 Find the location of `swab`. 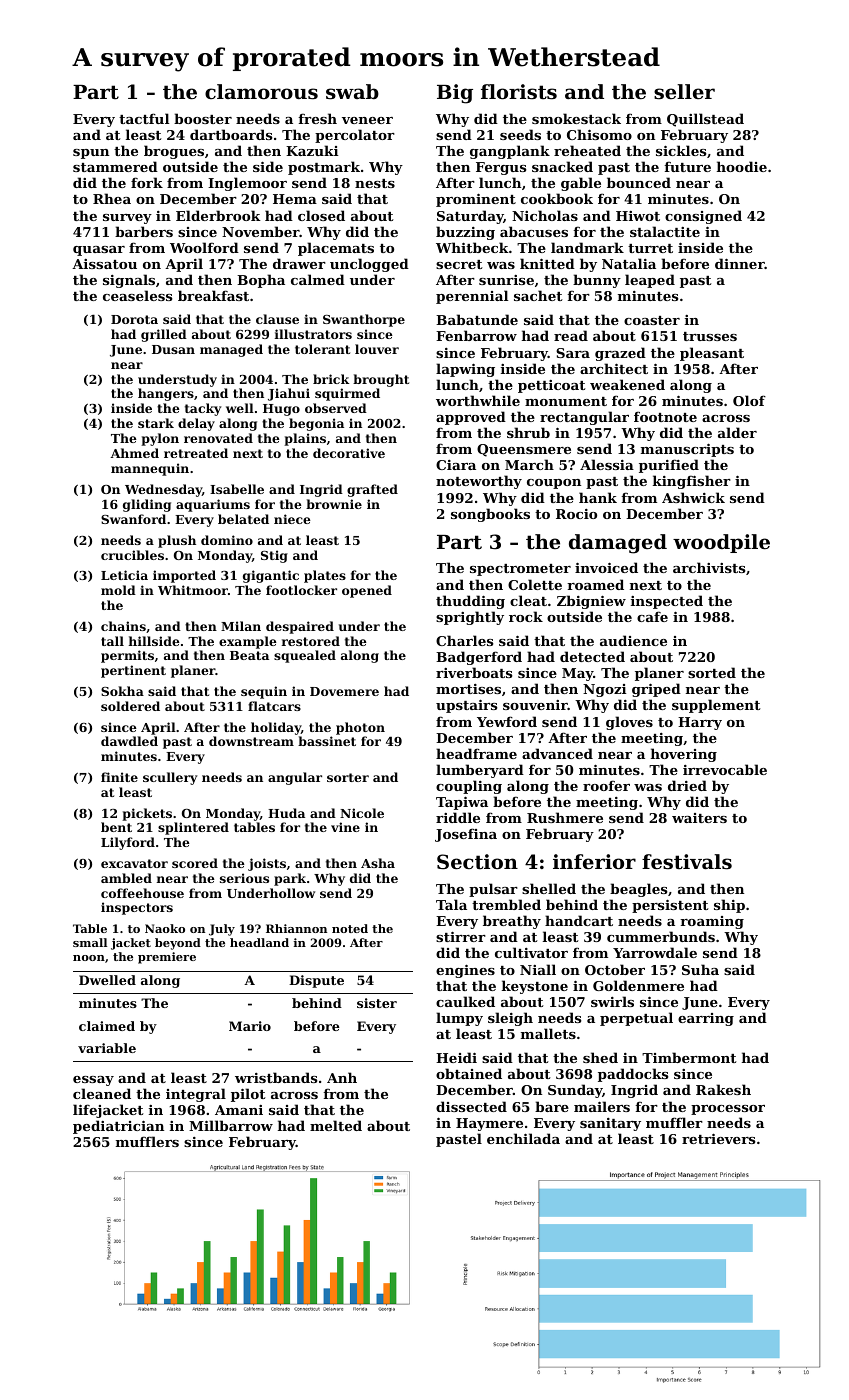

swab is located at coordinates (352, 92).
